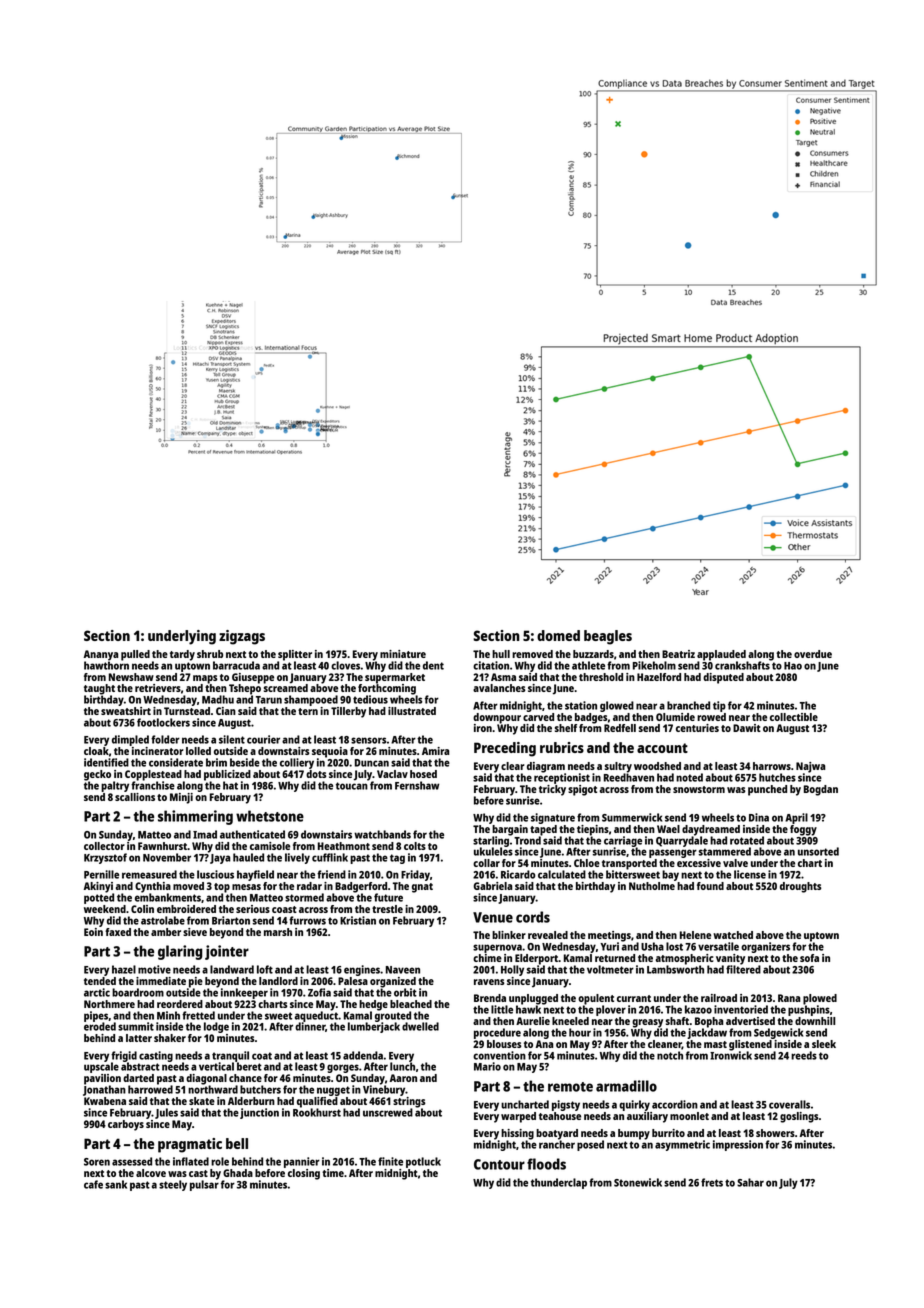 The height and width of the screenshot is (1308, 924). What do you see at coordinates (821, 790) in the screenshot?
I see `Bogdan` at bounding box center [821, 790].
